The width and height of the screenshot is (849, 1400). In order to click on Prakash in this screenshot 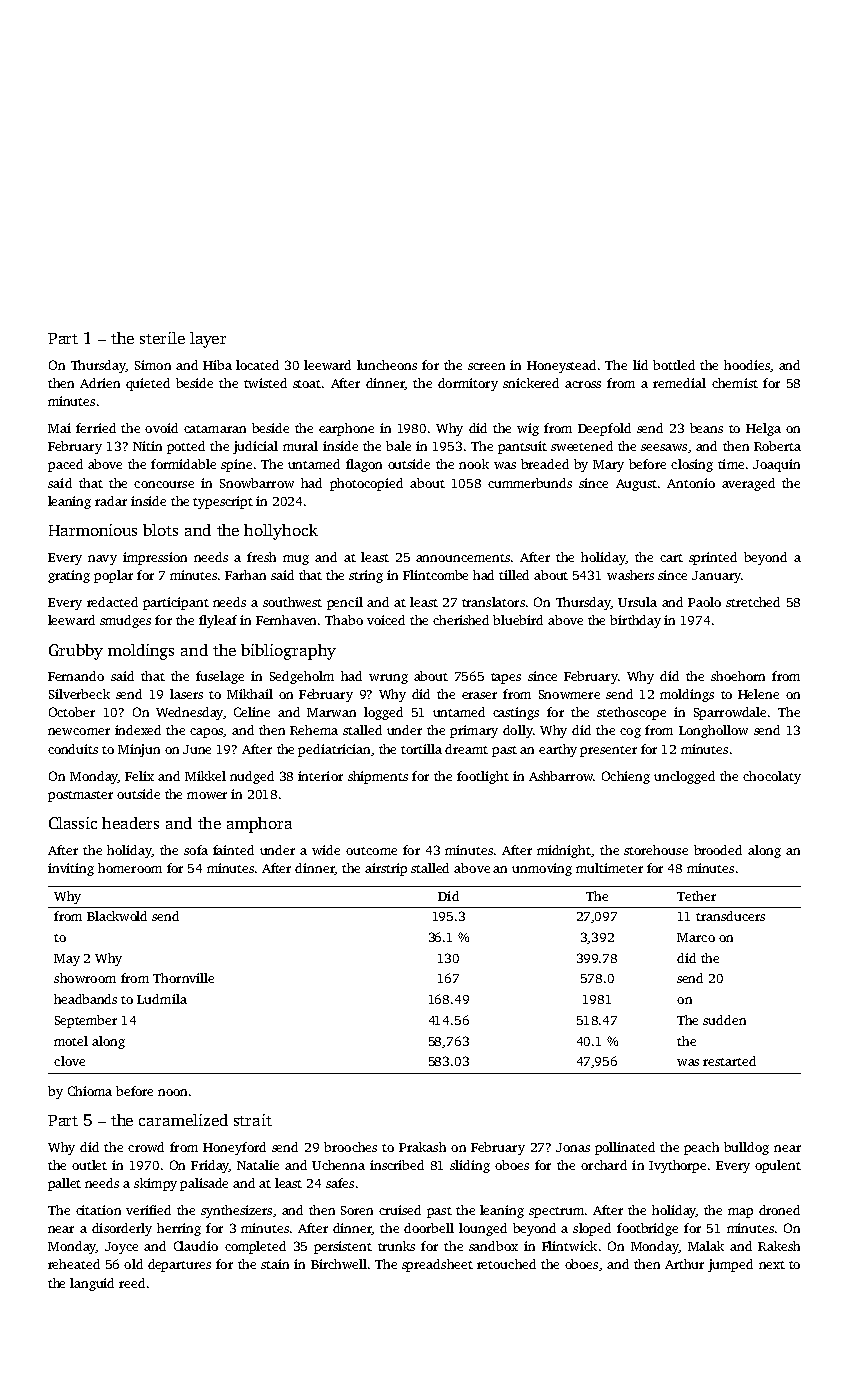, I will do `click(422, 1147)`.
